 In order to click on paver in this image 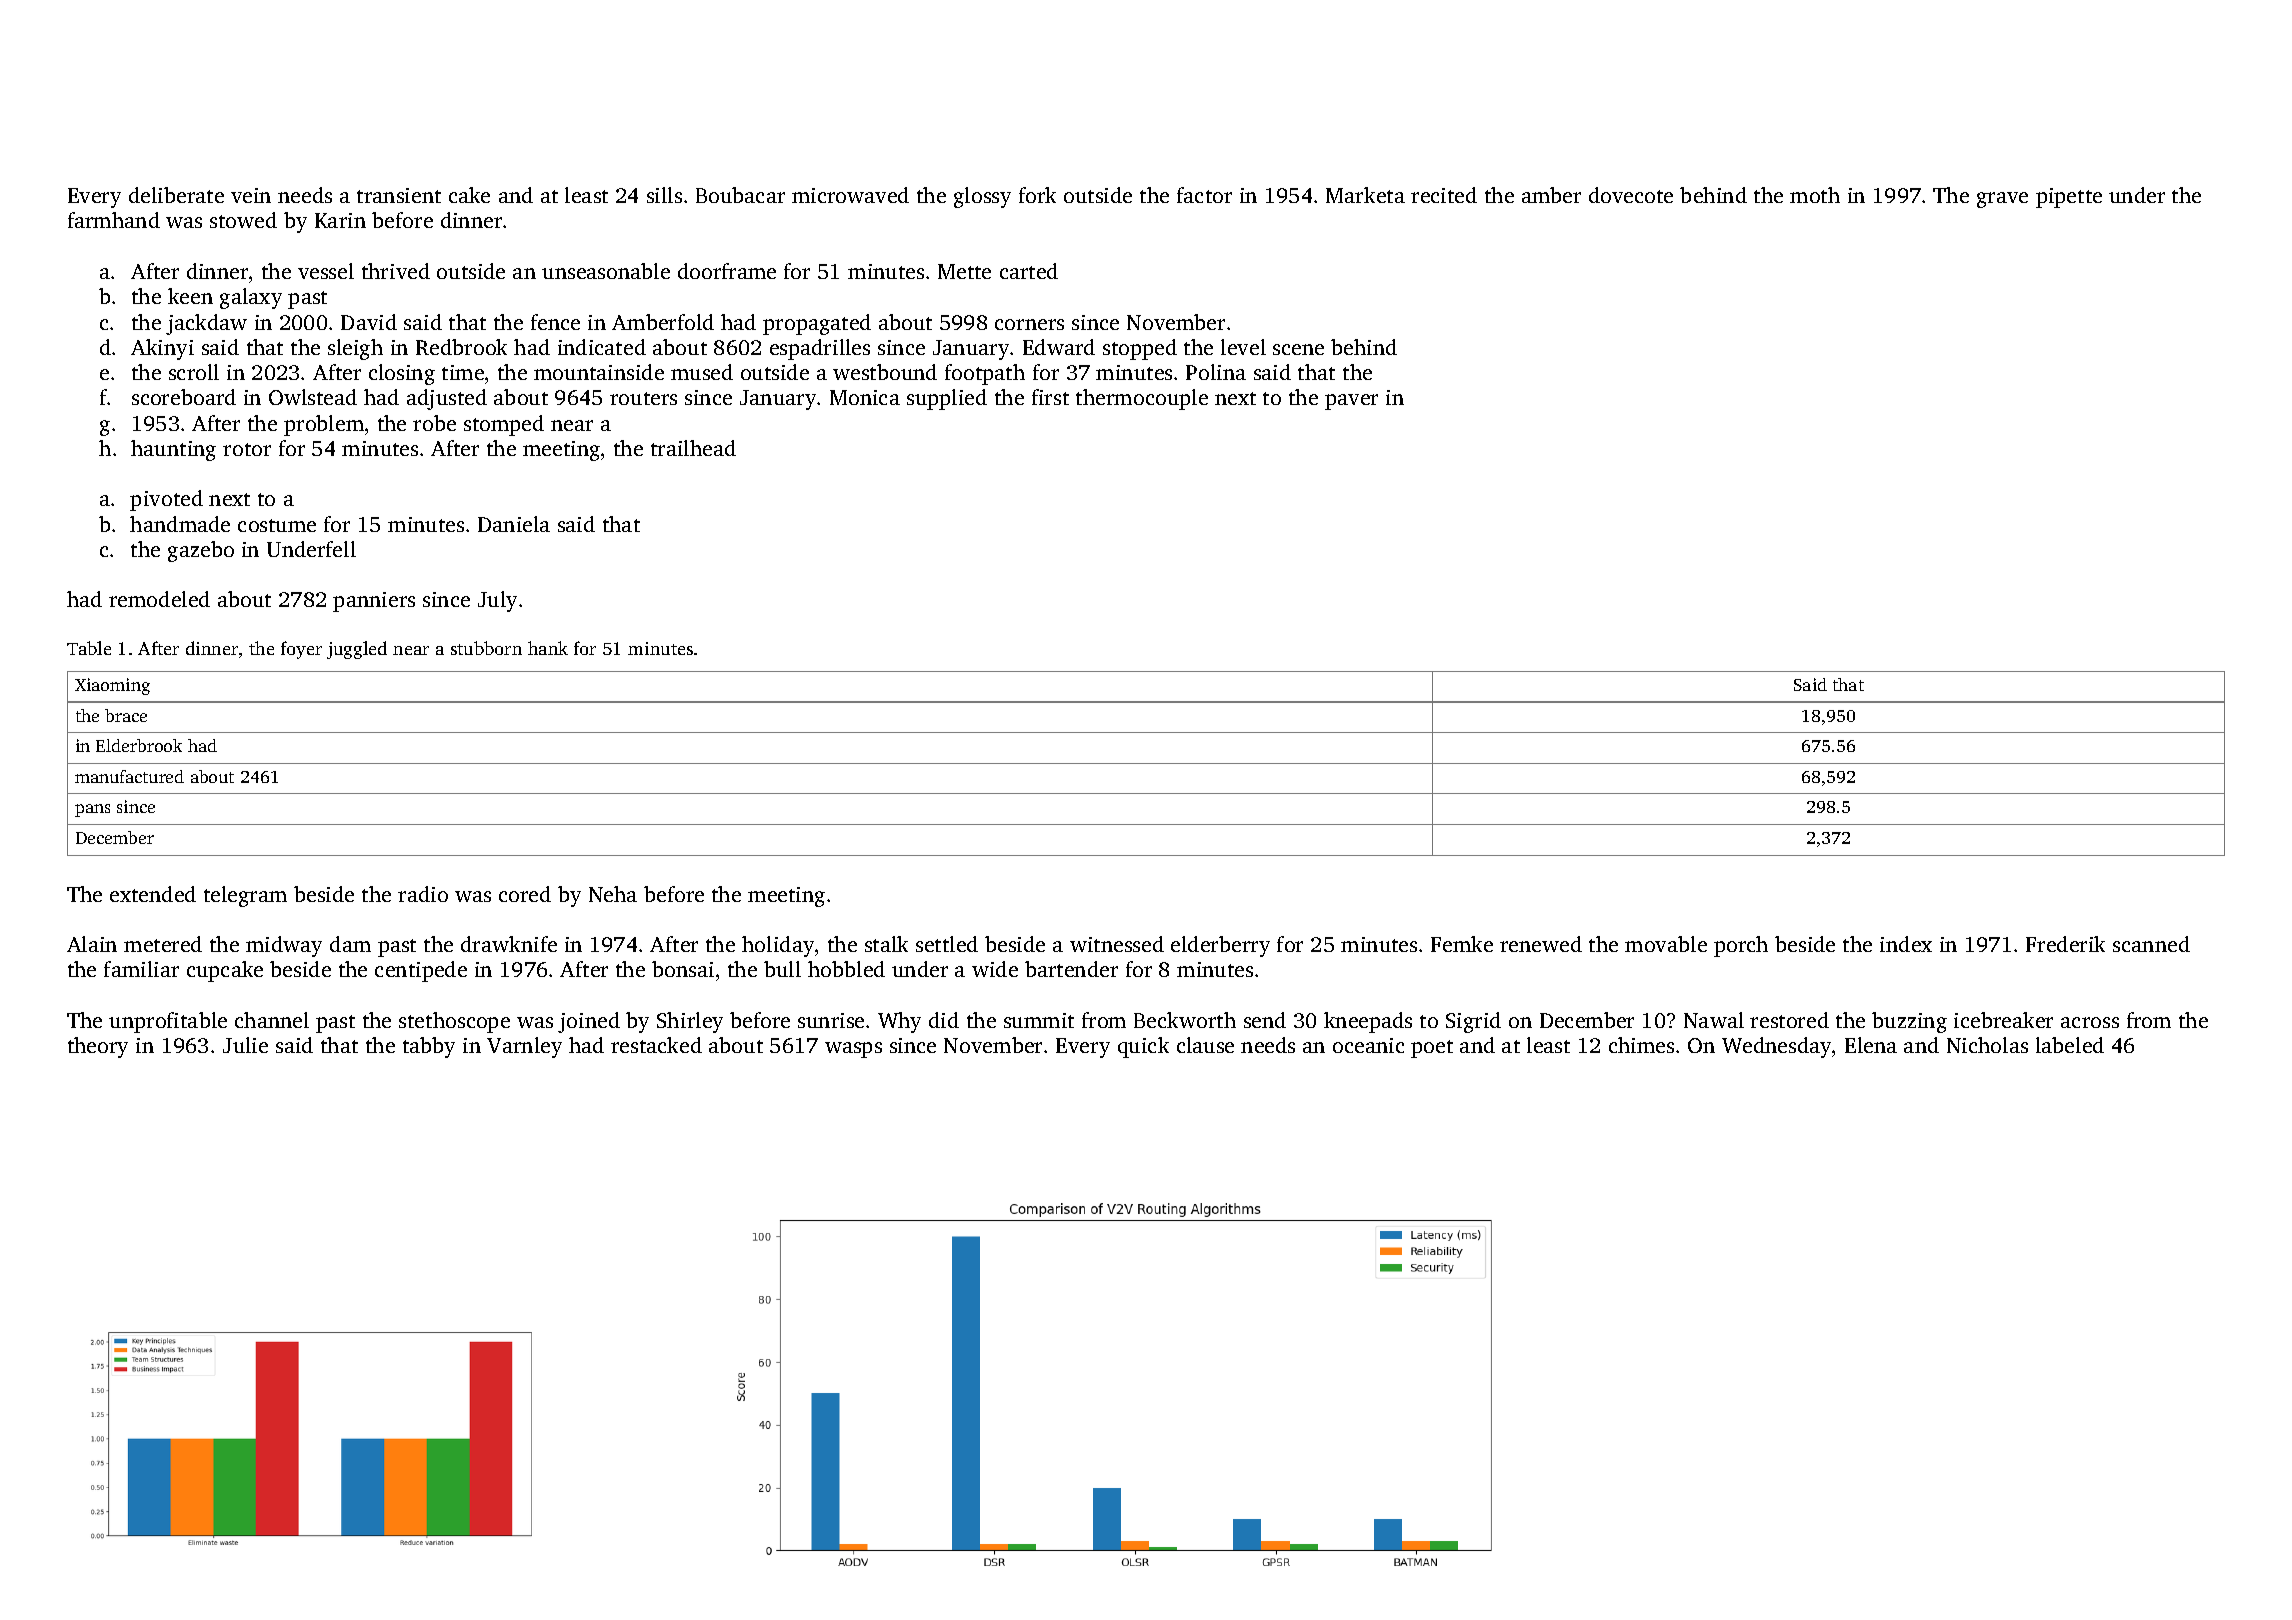, I will do `click(1351, 402)`.
